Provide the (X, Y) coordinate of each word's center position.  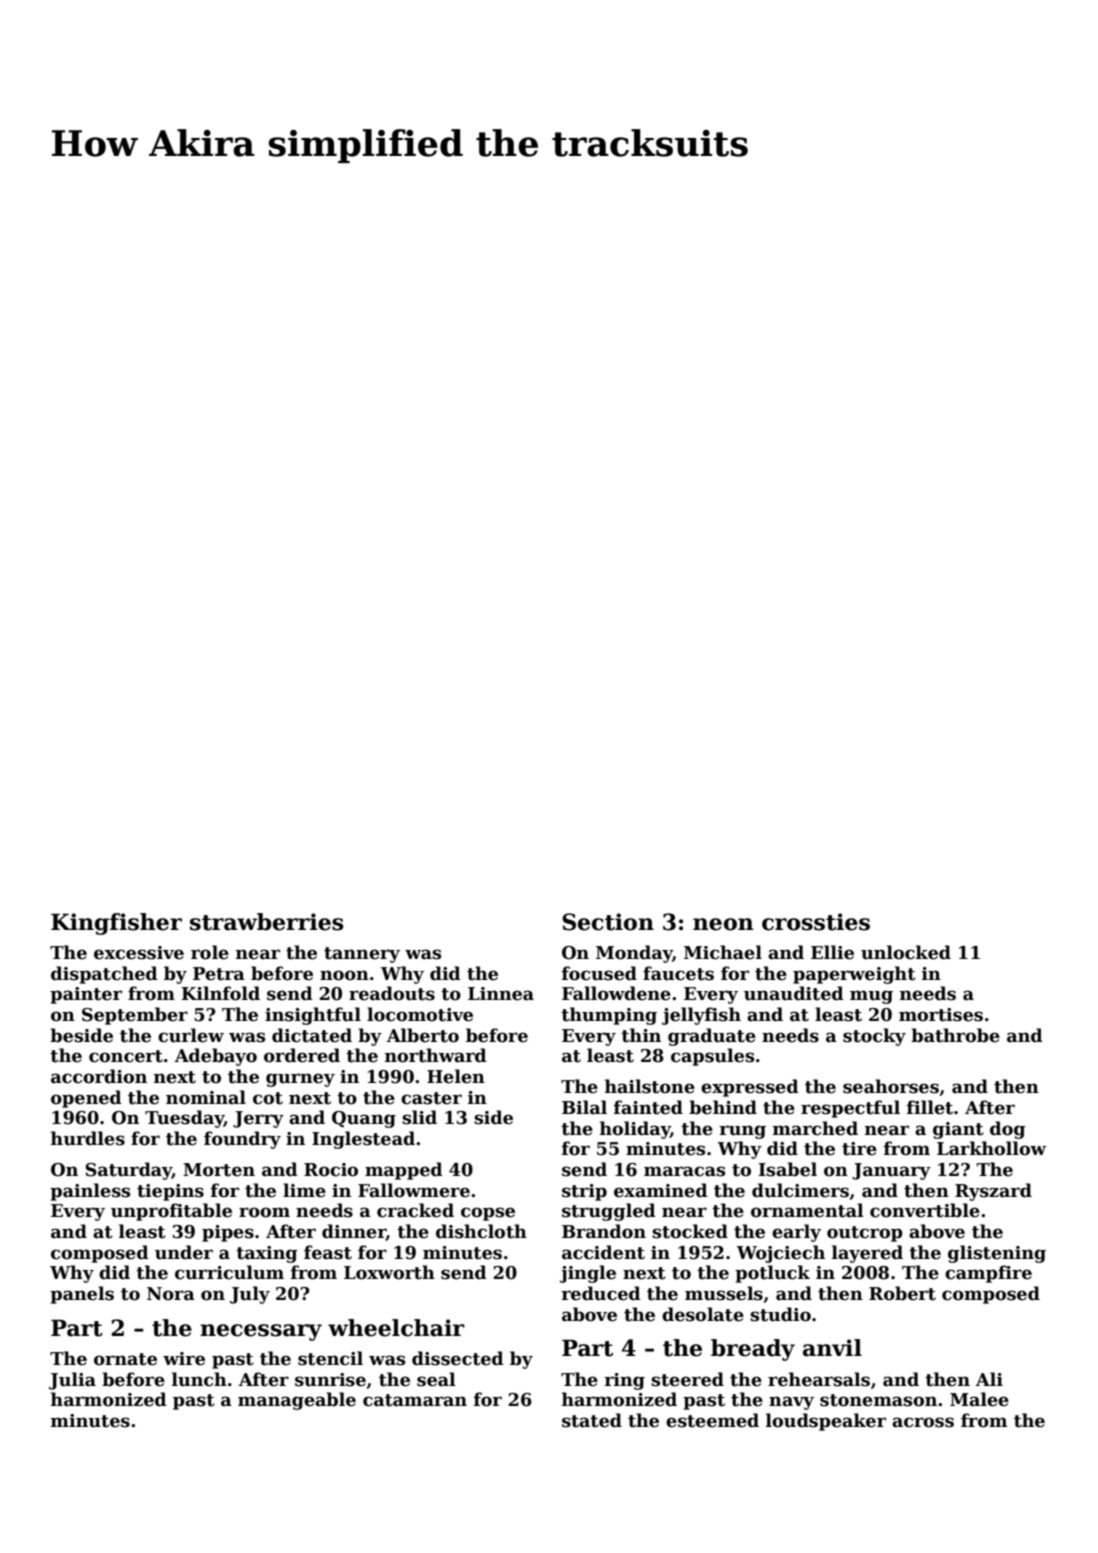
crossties (816, 922)
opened (86, 1099)
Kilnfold (220, 993)
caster (431, 1098)
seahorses (891, 1086)
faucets (678, 973)
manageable (297, 1401)
